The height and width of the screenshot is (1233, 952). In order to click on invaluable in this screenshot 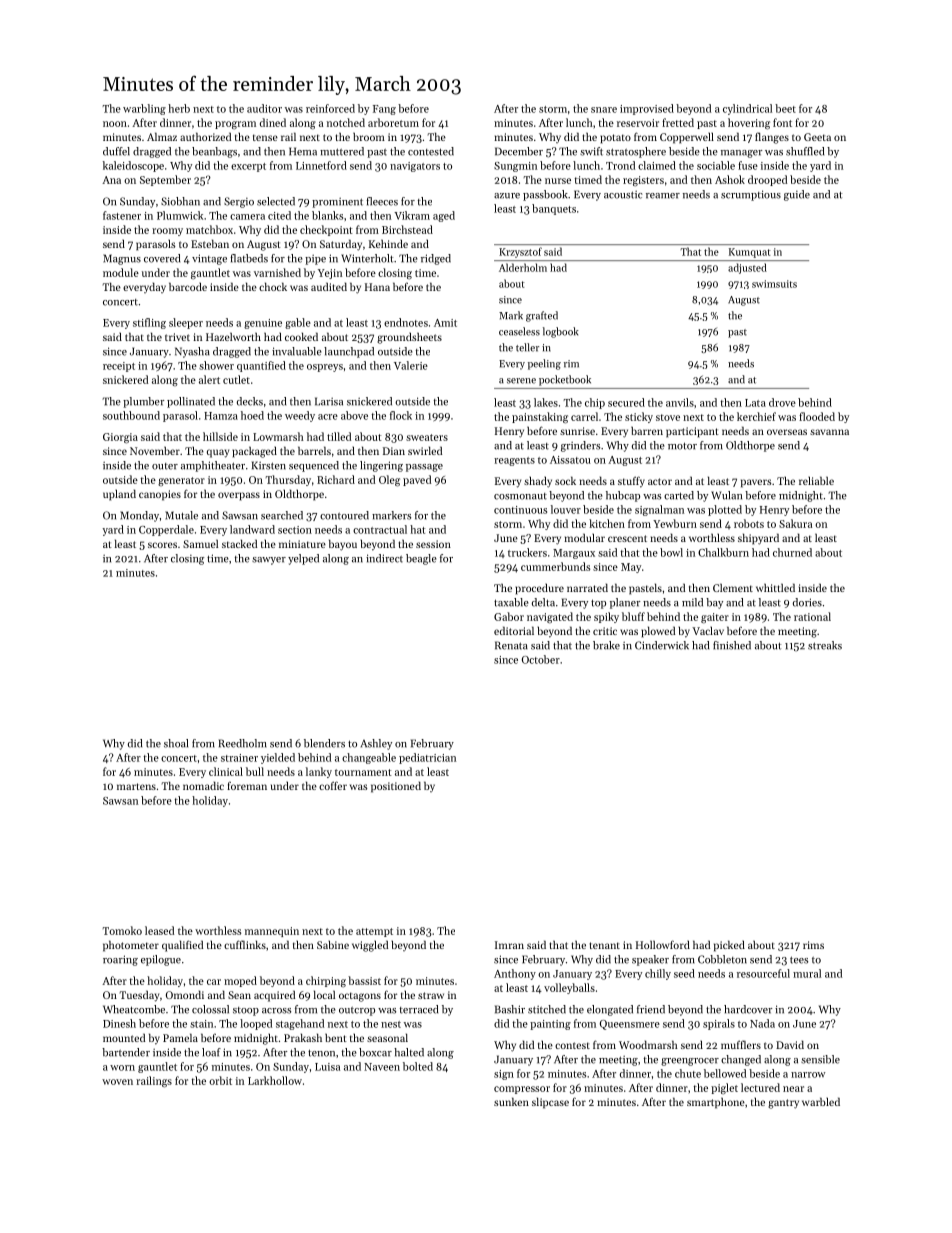, I will do `click(297, 351)`.
